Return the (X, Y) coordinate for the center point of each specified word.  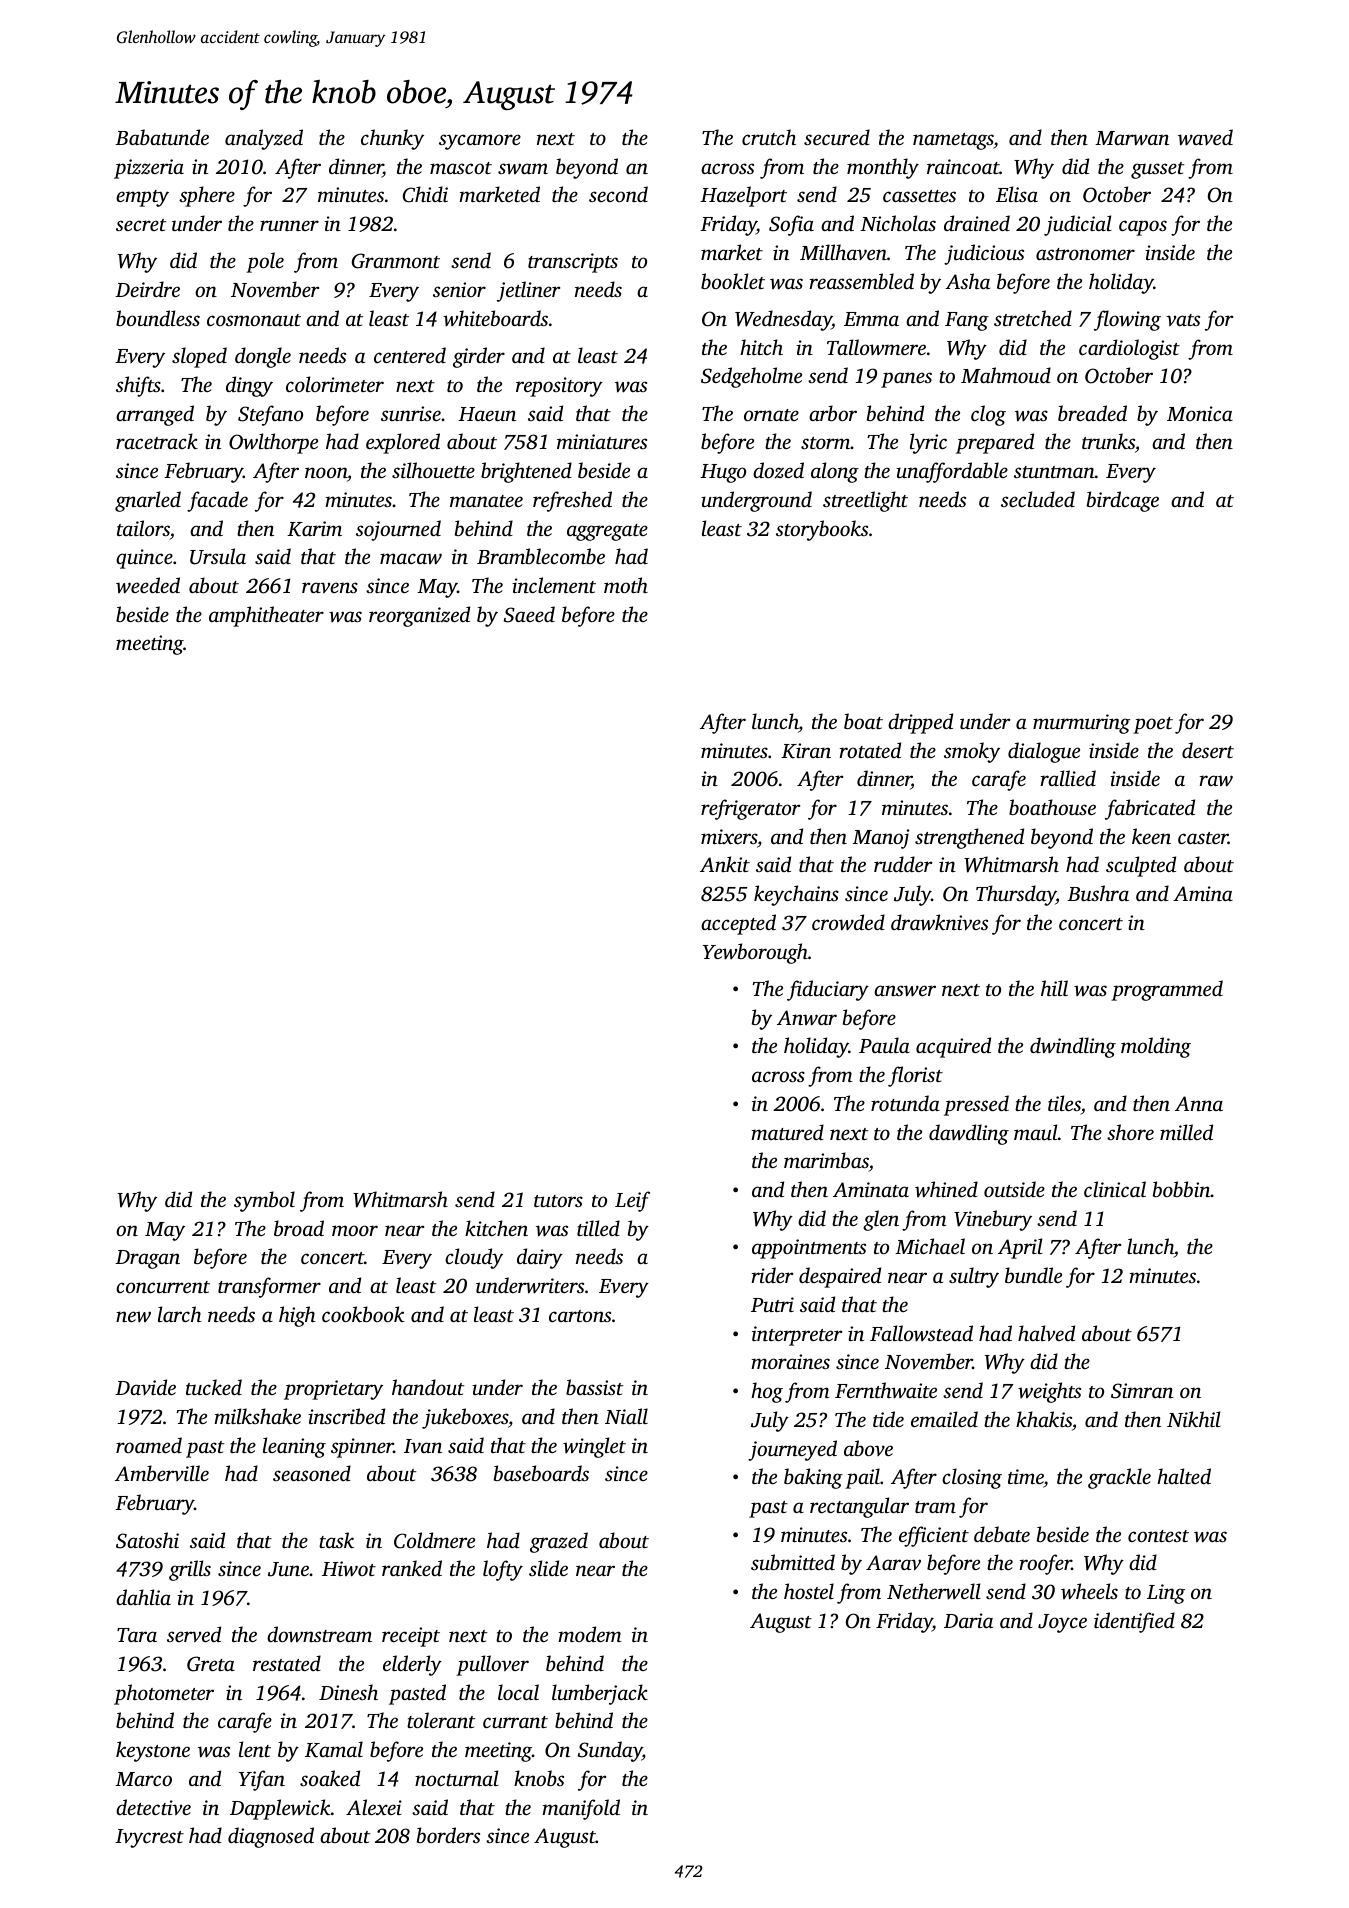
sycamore (480, 142)
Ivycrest (149, 1838)
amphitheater (266, 616)
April (1020, 1248)
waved (1205, 137)
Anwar (807, 1018)
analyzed (264, 139)
